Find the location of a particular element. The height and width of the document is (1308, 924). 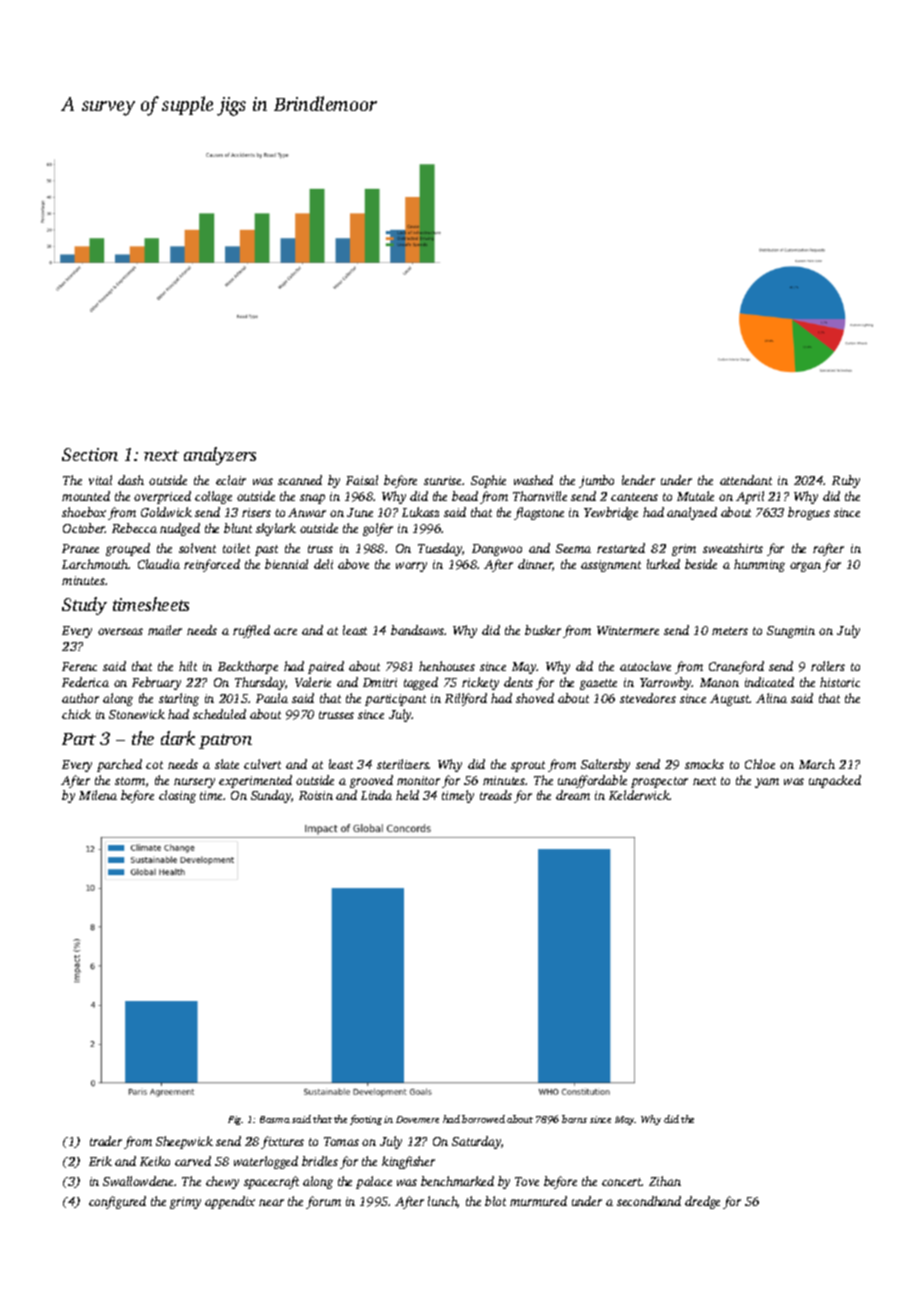

Ruby is located at coordinates (846, 481).
